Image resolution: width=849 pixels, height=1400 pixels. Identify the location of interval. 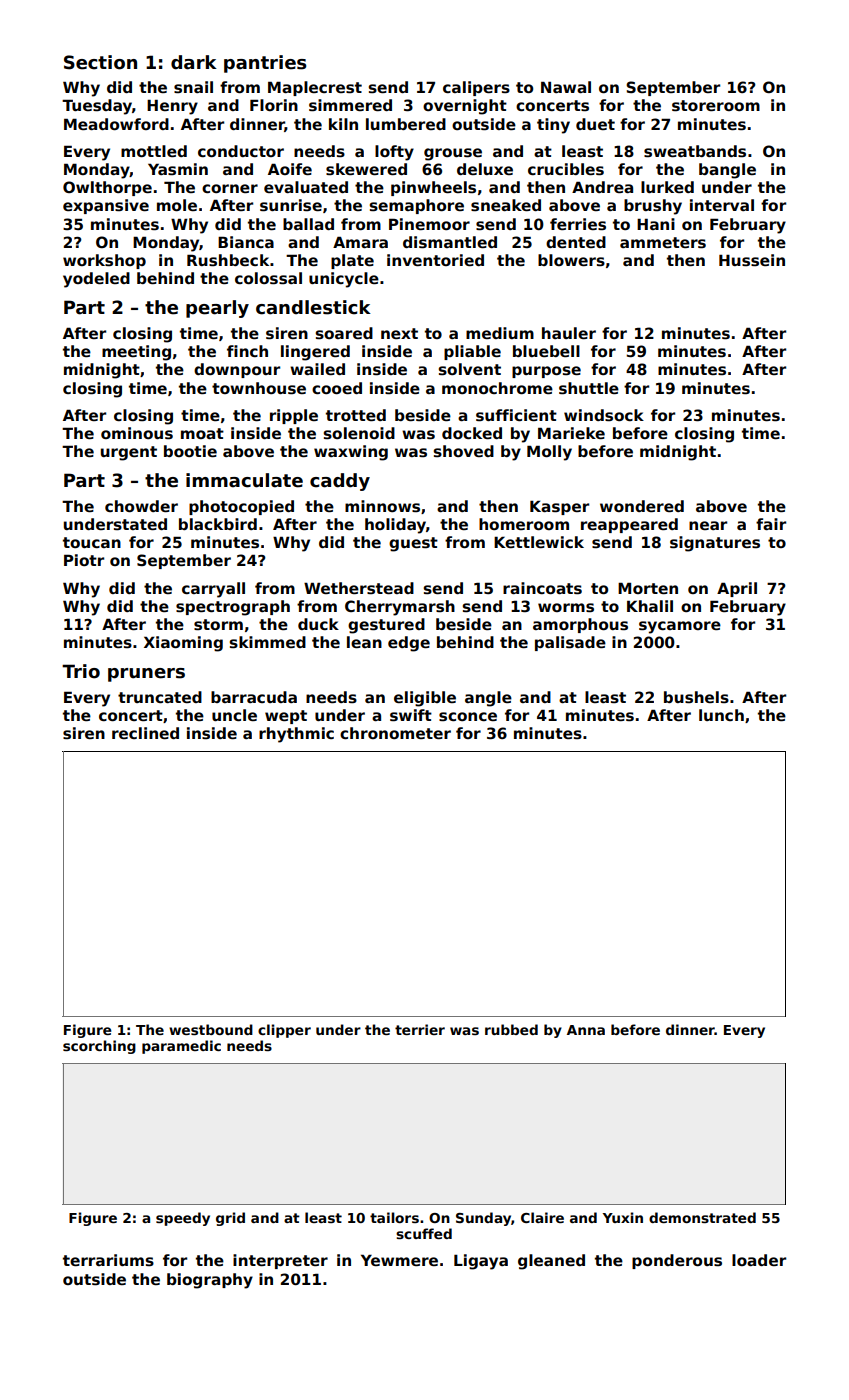
(722, 205).
